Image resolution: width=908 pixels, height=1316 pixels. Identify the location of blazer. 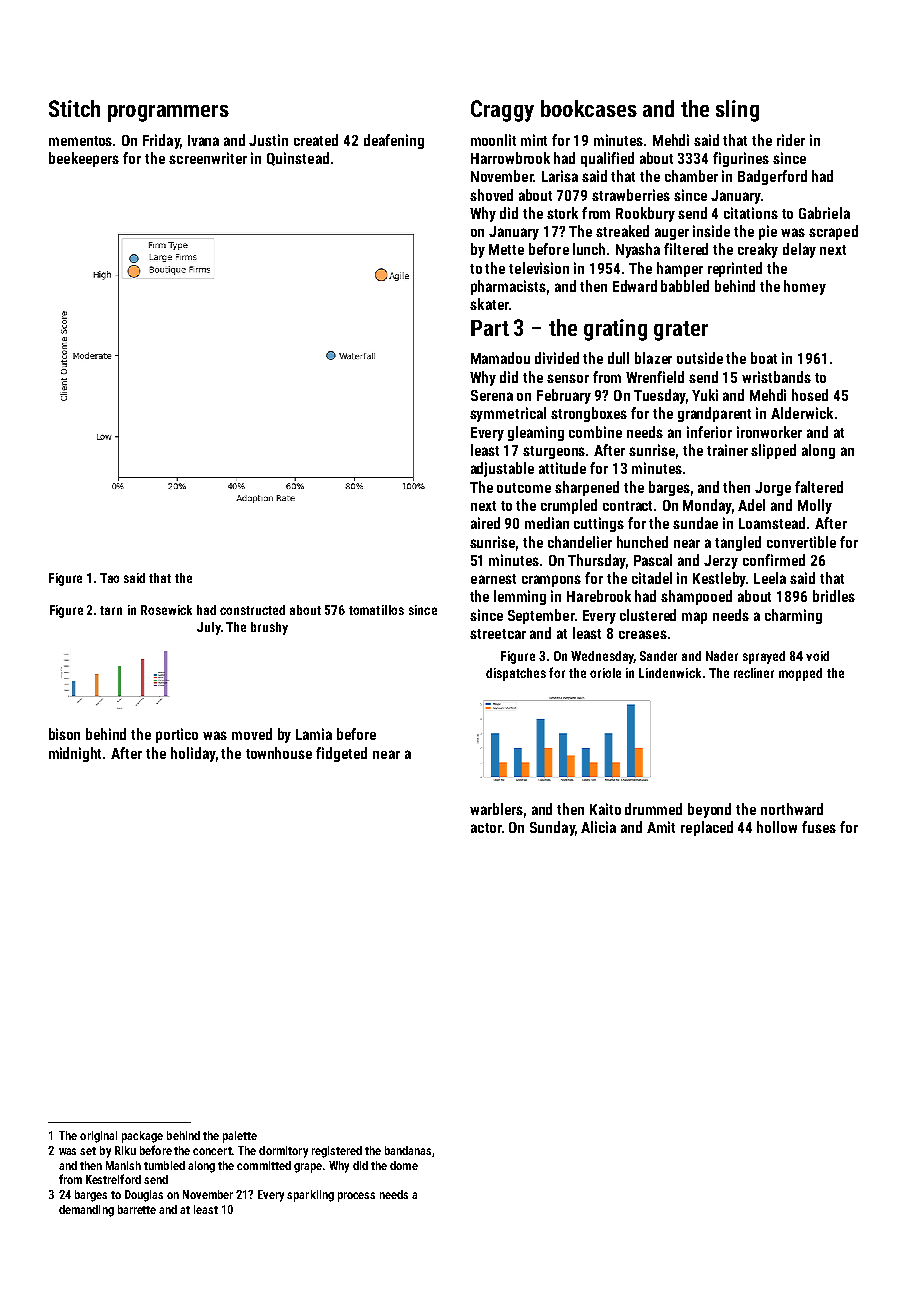
(653, 358).
